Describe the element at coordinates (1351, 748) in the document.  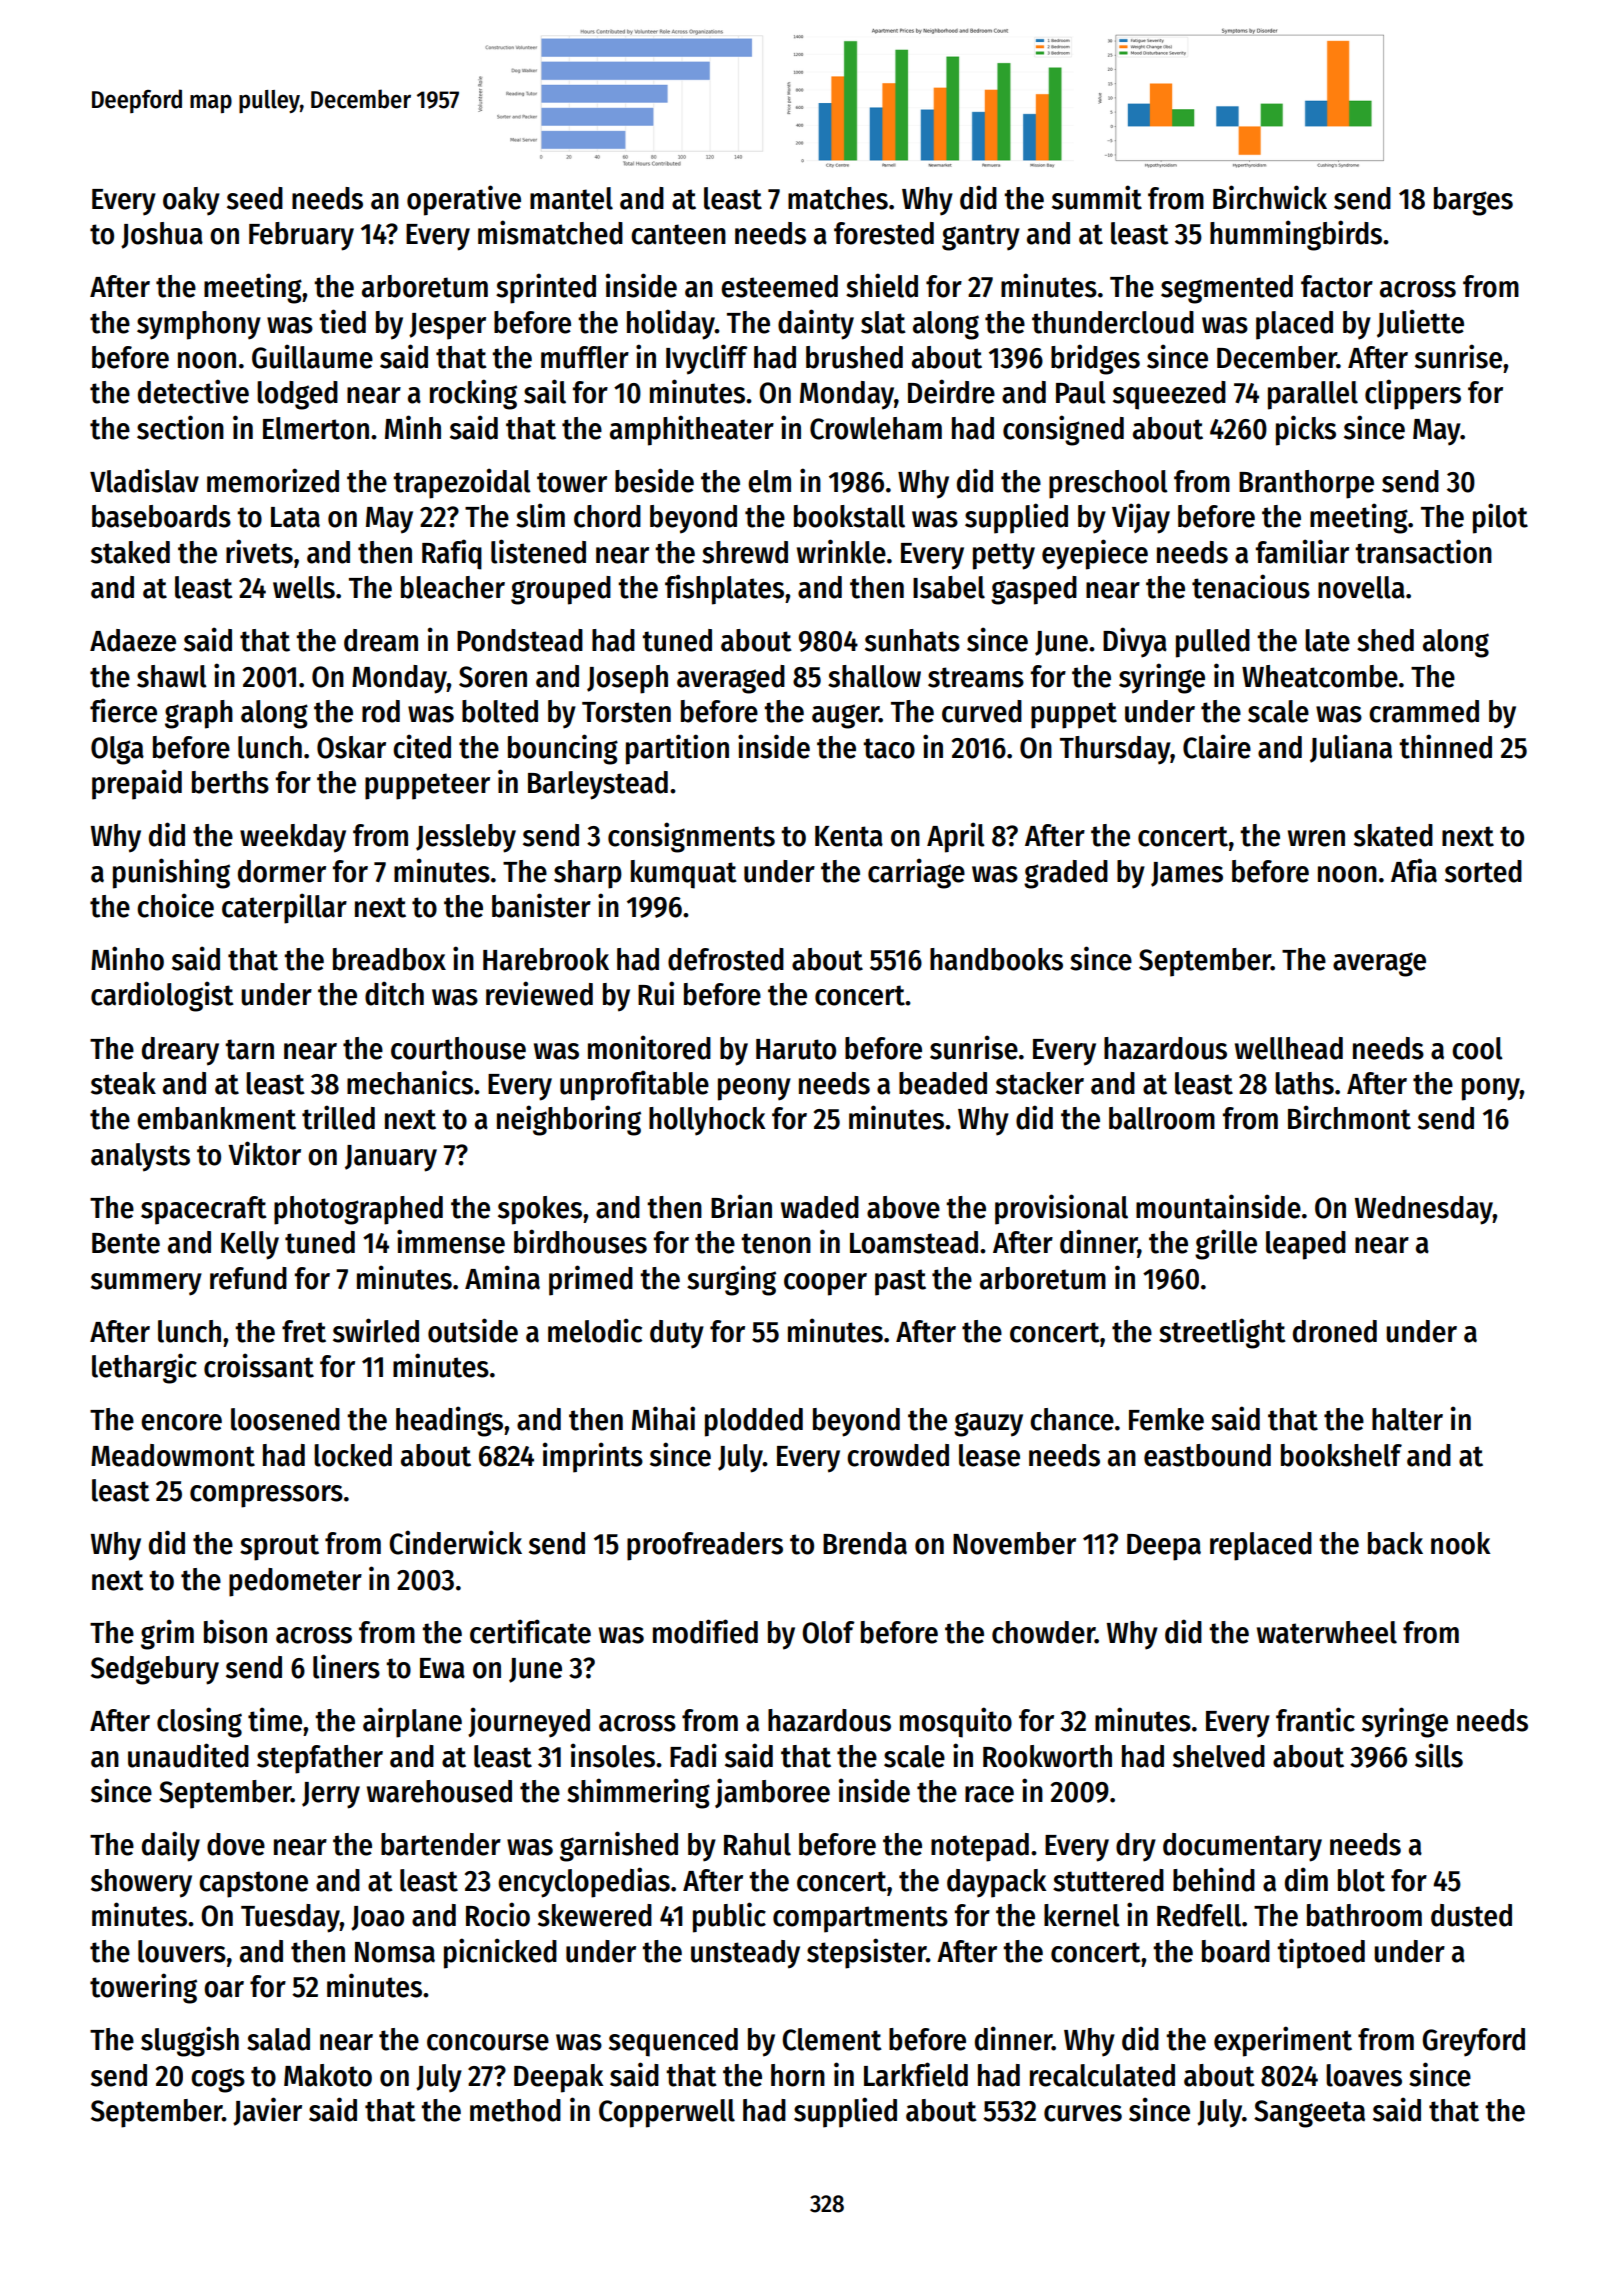
I see `Juliana` at that location.
